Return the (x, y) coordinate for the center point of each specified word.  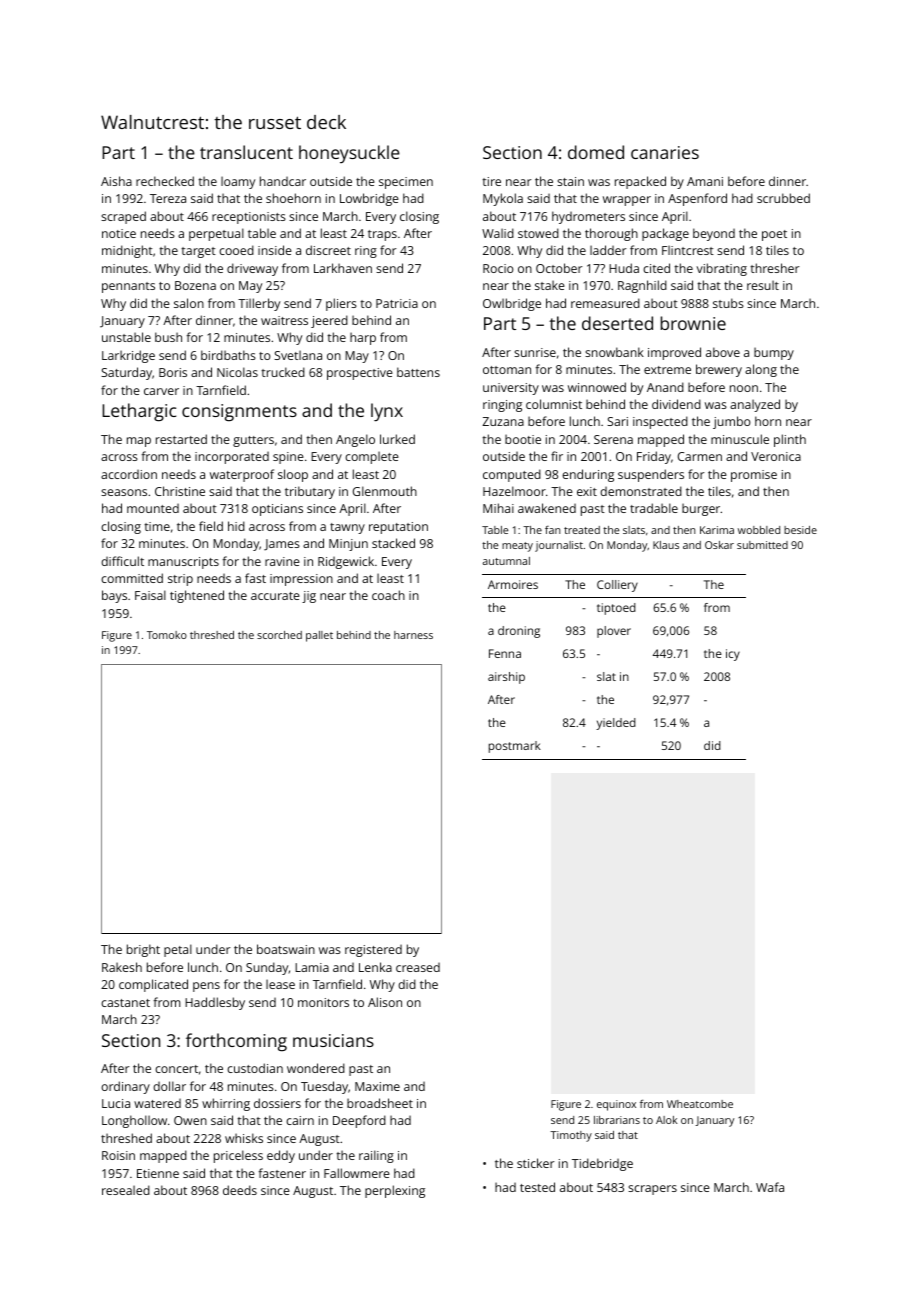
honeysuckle (349, 154)
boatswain (286, 949)
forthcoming (236, 1042)
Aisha (116, 181)
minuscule (740, 439)
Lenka (375, 967)
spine (288, 458)
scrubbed (783, 198)
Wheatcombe (700, 1104)
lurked (397, 439)
